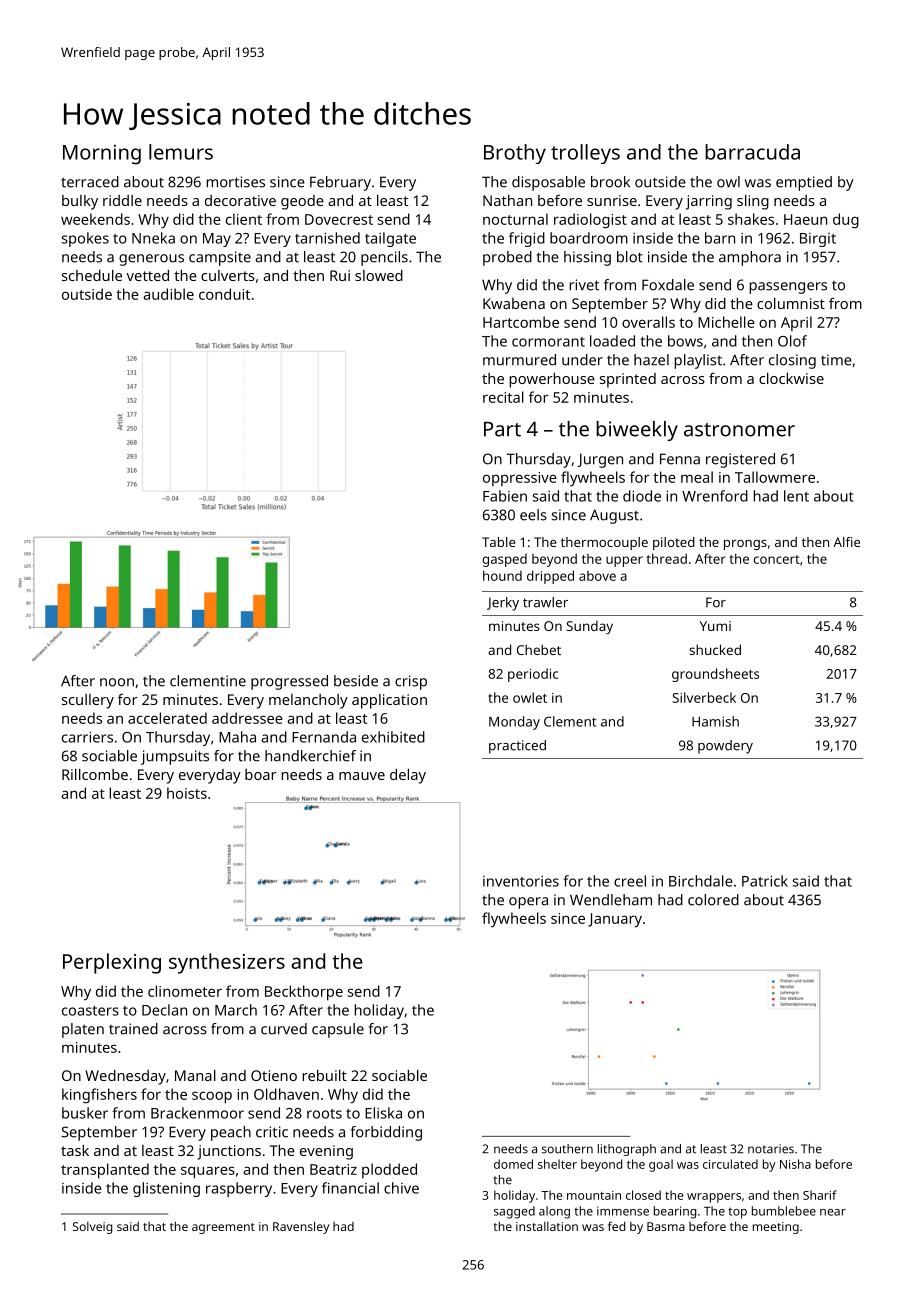  I want to click on Ravensley, so click(301, 1227).
